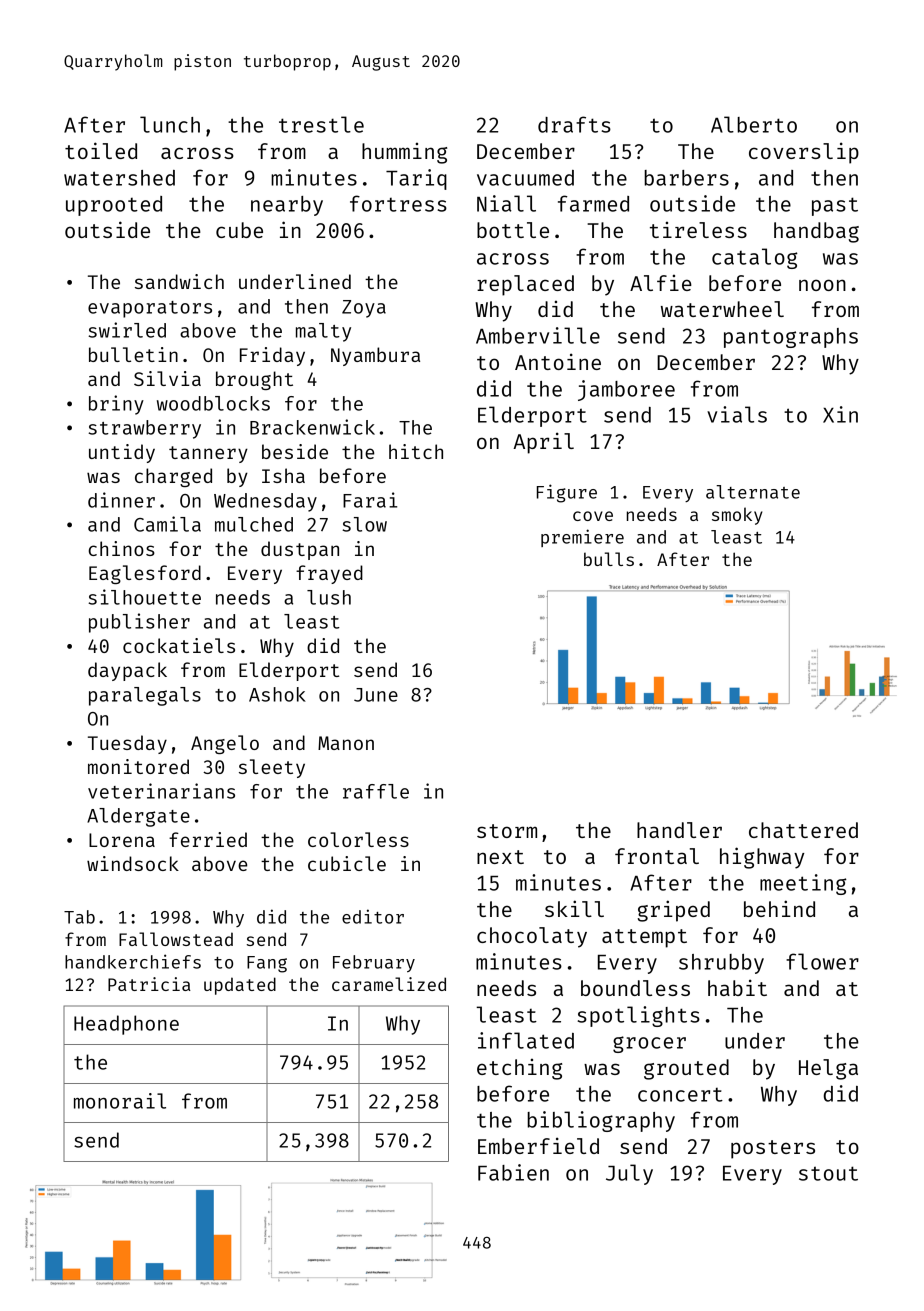 The width and height of the screenshot is (924, 1311). Describe the element at coordinates (347, 863) in the screenshot. I see `cubicle` at that location.
